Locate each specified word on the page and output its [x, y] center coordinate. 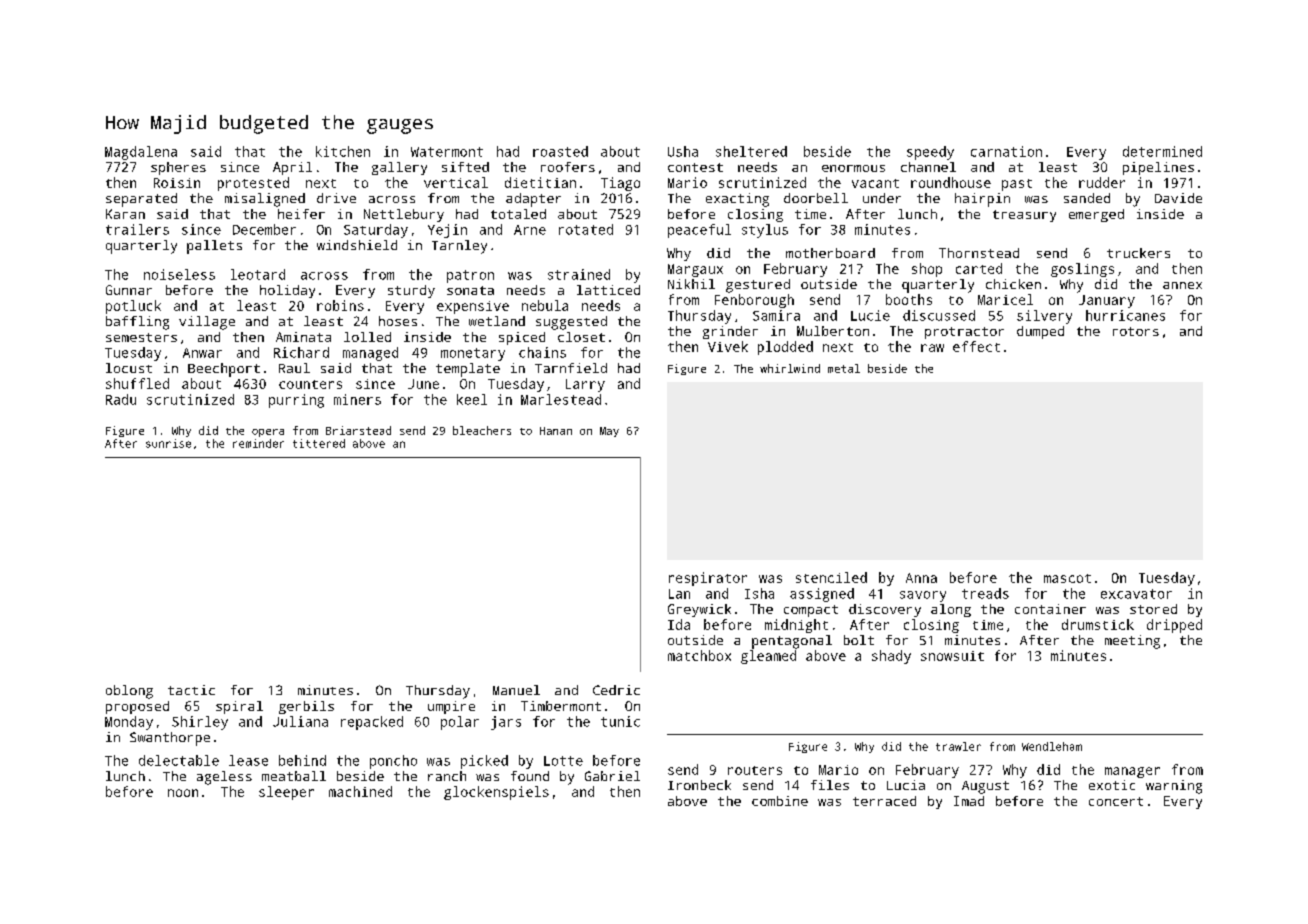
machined [360, 791]
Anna [921, 578]
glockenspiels [496, 793]
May [609, 432]
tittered [319, 443]
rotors [1136, 331]
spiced [522, 338]
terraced [884, 801]
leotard [258, 274]
